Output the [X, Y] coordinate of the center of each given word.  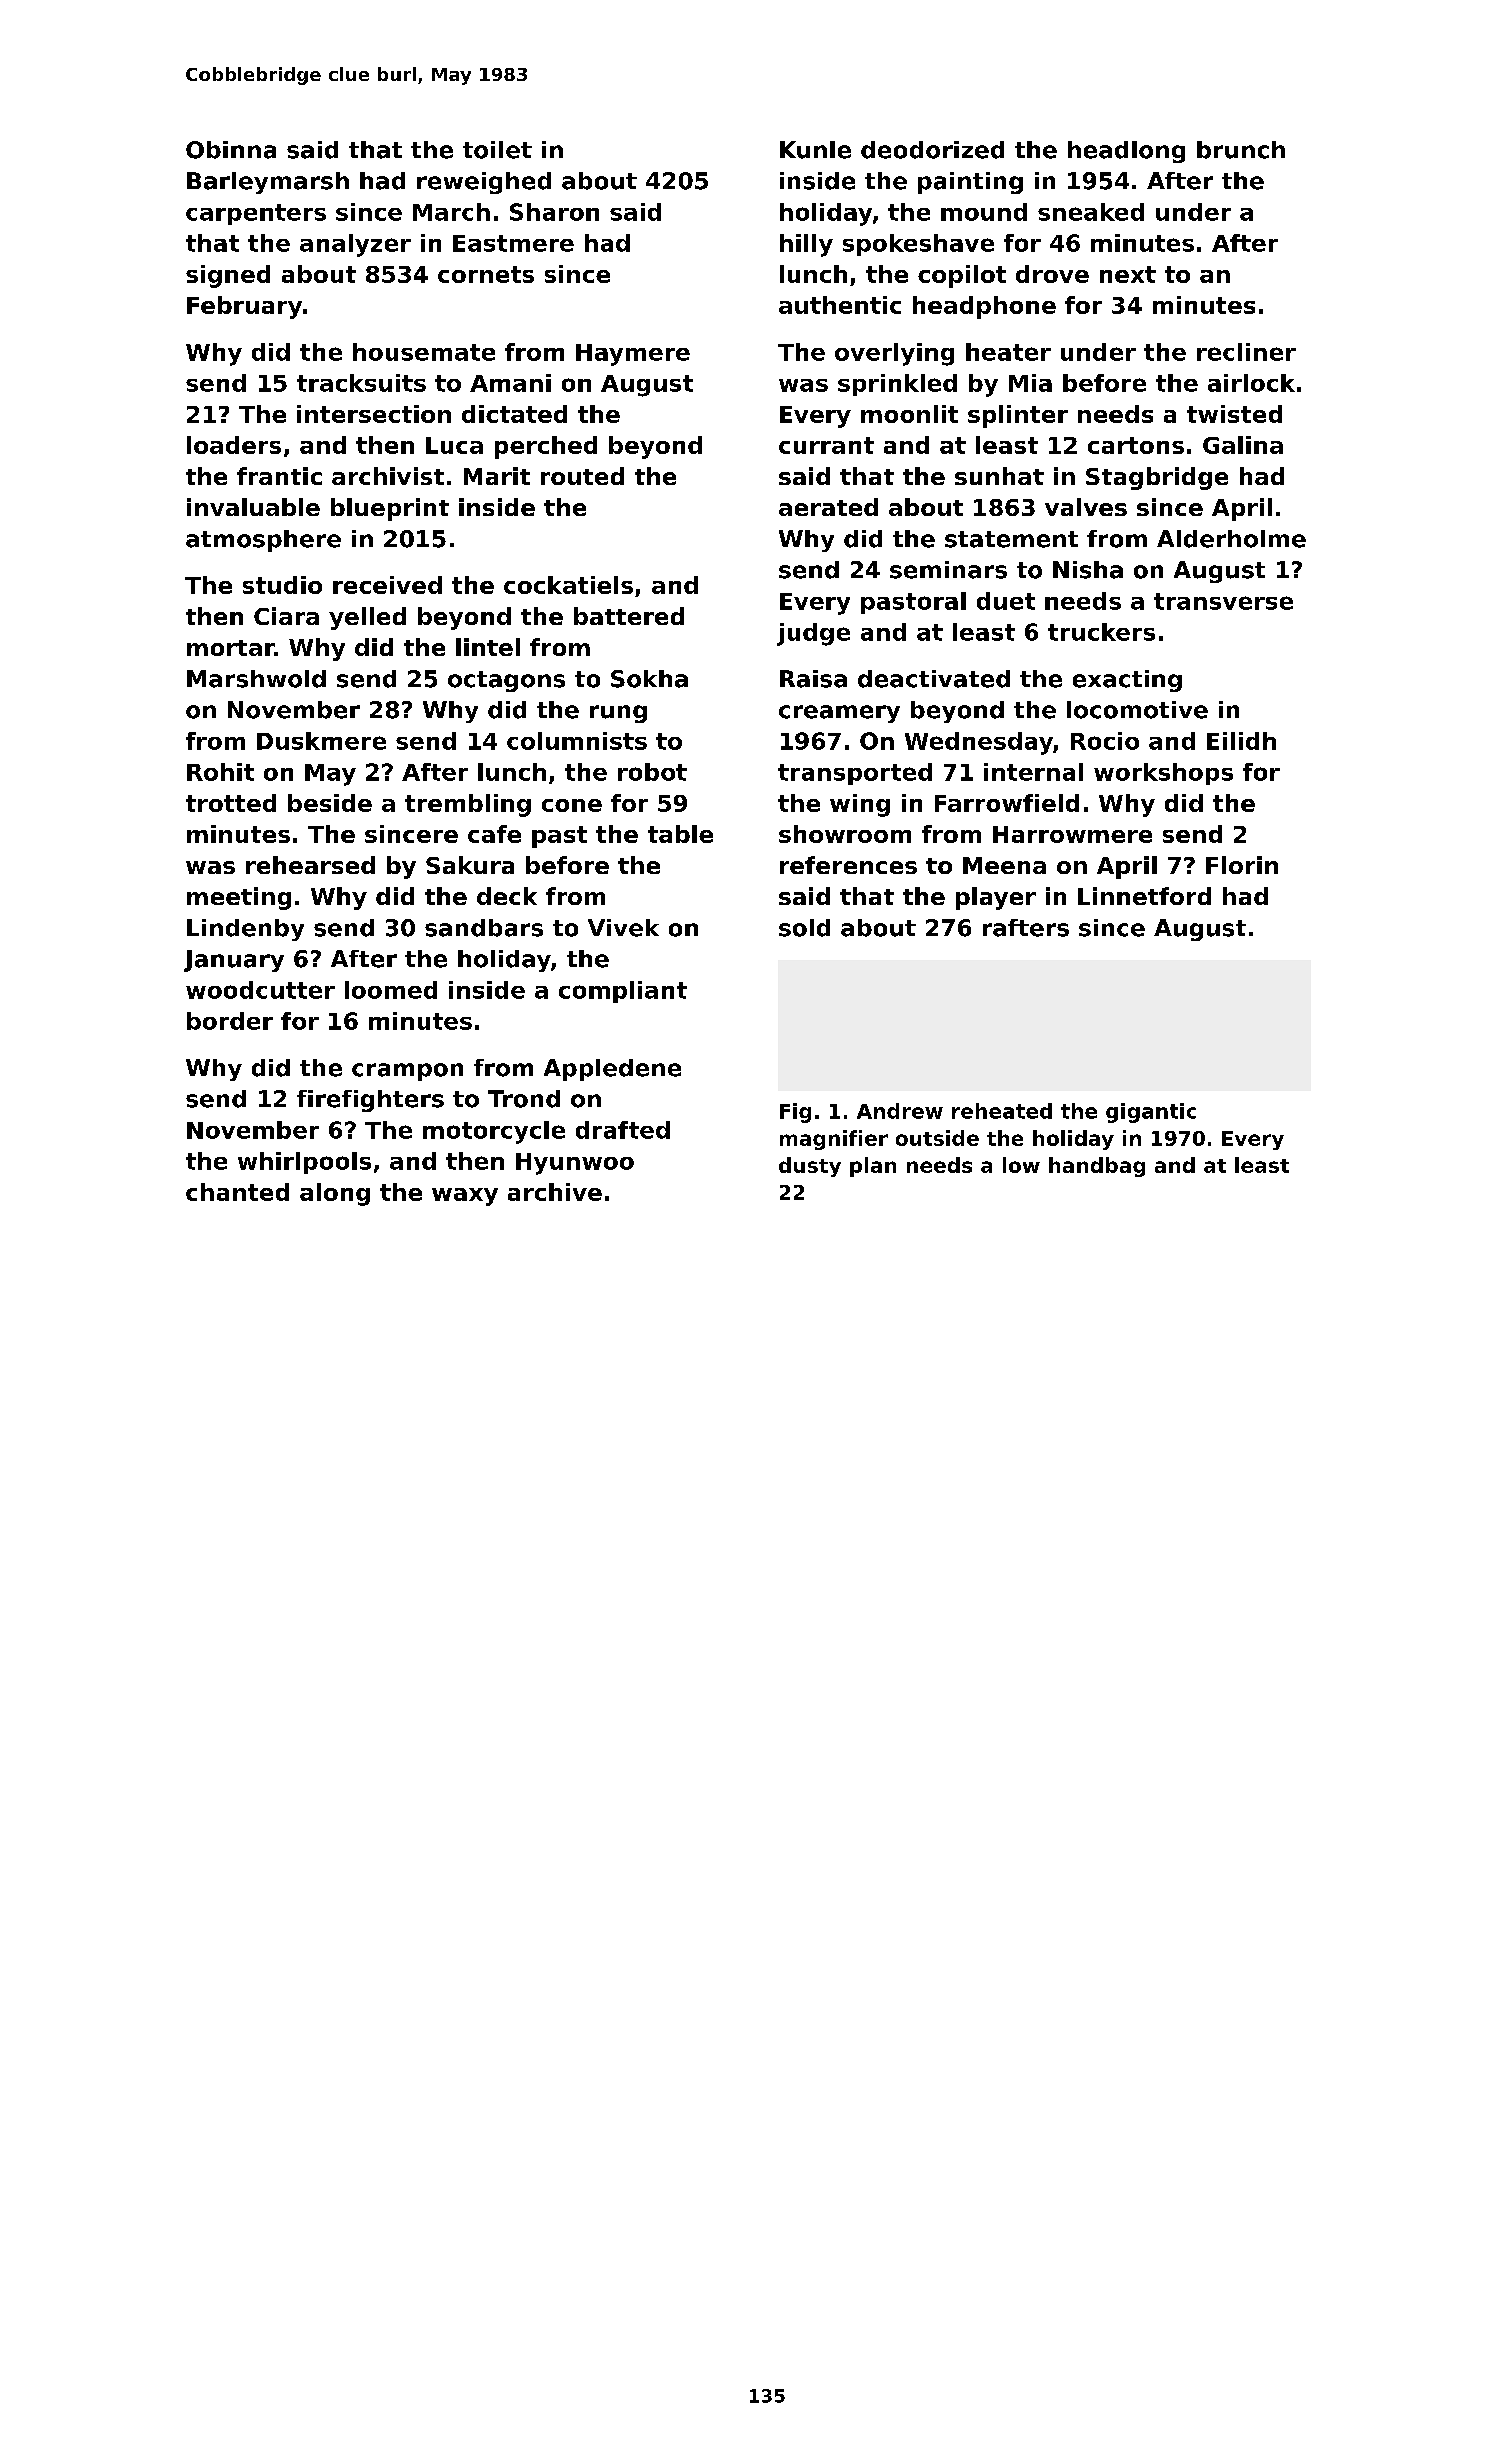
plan [873, 1167]
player [996, 898]
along [335, 1194]
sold [804, 928]
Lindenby [245, 930]
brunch [1241, 150]
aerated [828, 507]
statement [1011, 539]
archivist [388, 476]
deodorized [932, 150]
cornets [486, 274]
